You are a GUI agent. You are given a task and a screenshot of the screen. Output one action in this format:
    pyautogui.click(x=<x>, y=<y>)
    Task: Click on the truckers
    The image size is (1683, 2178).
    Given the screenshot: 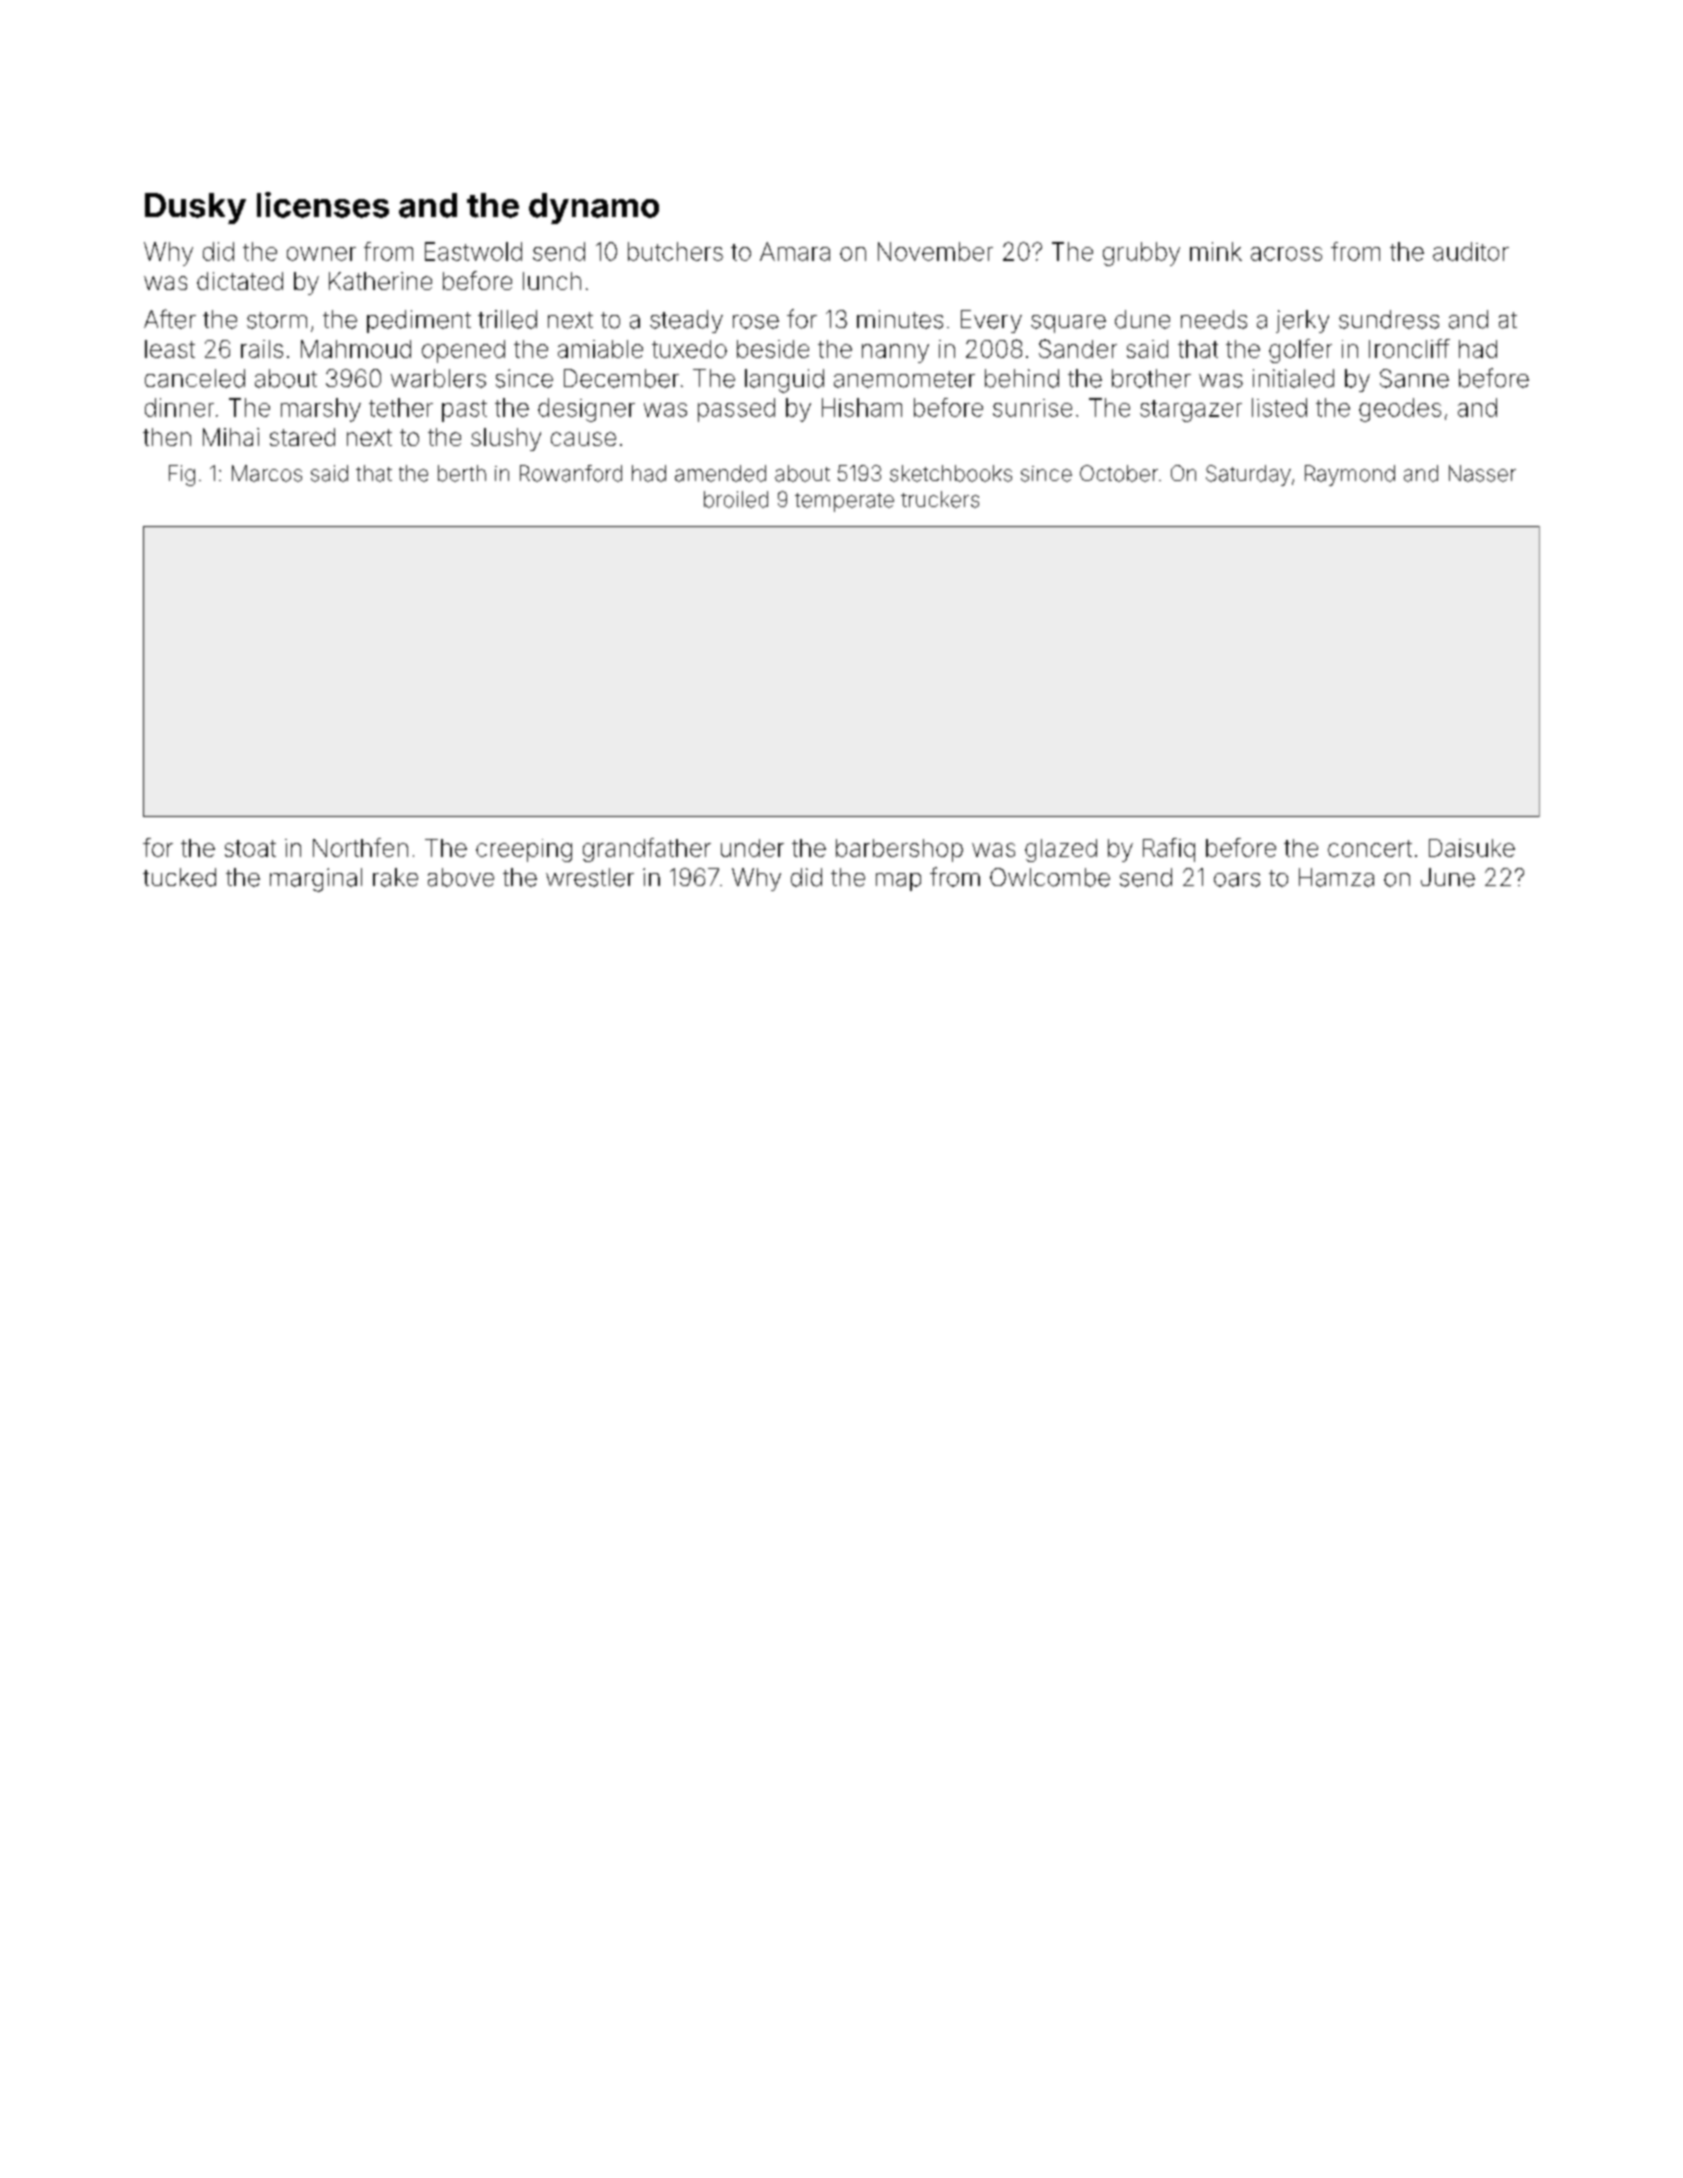 What is the action you would take?
    pyautogui.click(x=940, y=499)
